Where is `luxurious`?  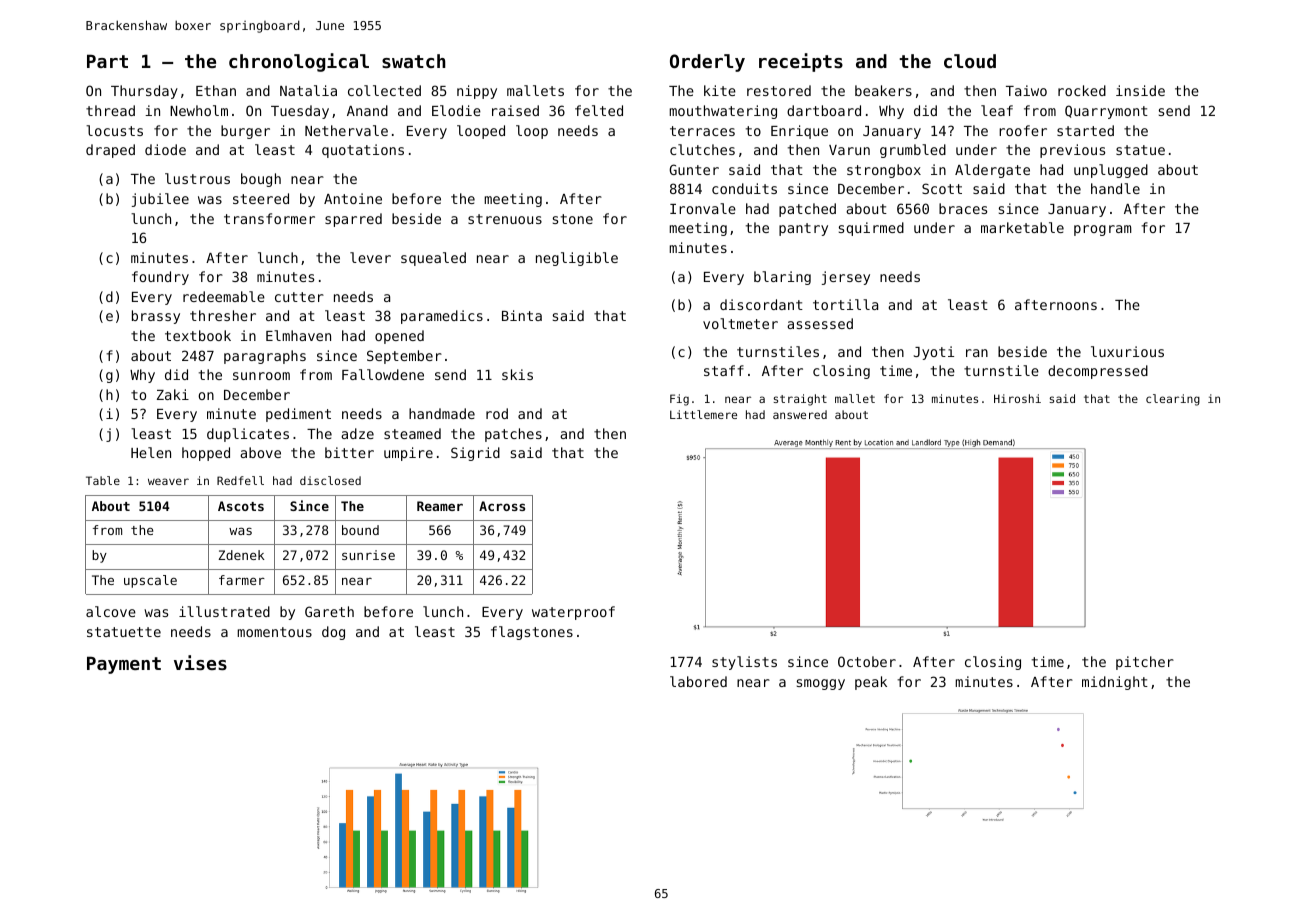
luxurious is located at coordinates (1127, 351).
